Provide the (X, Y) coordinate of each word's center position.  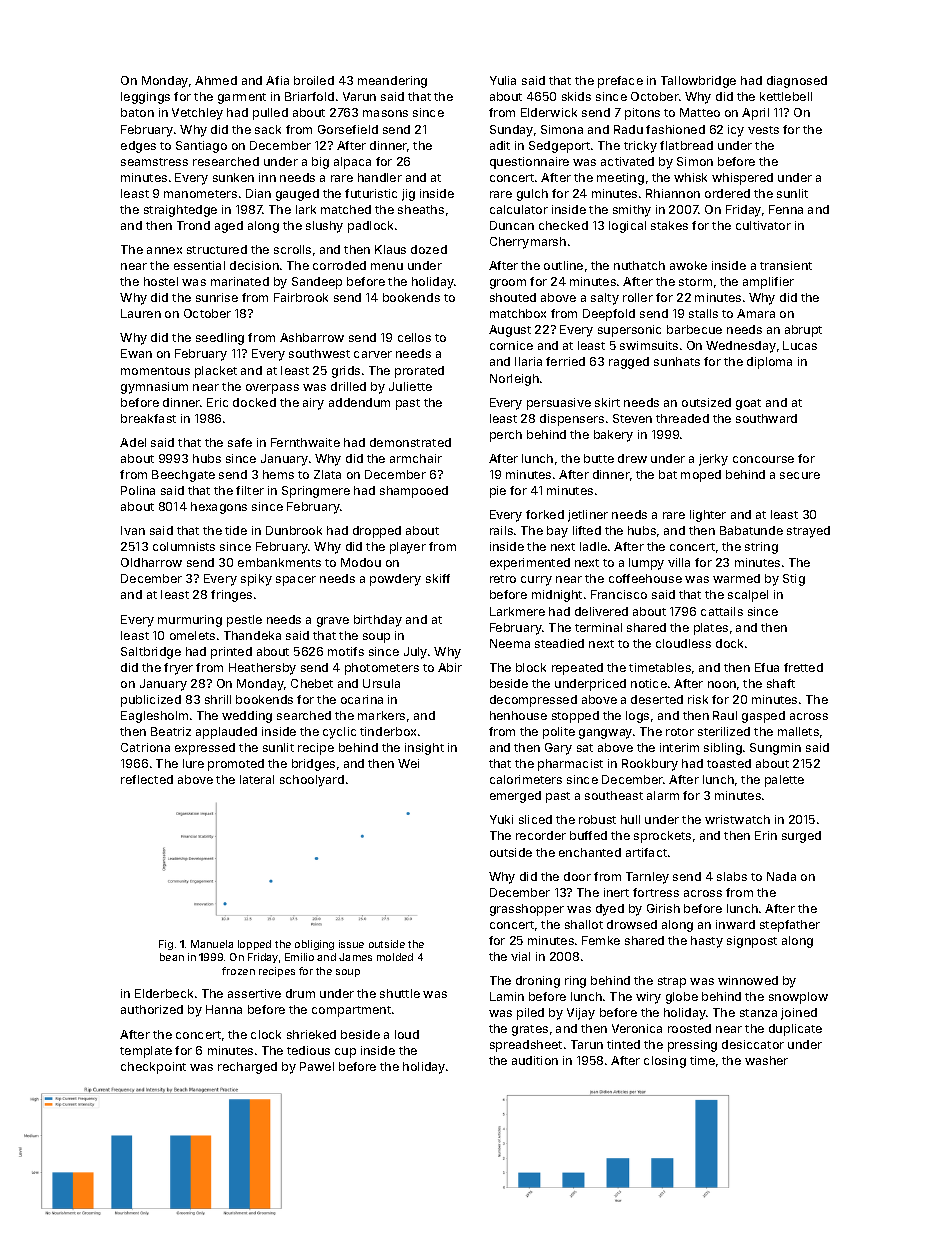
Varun (359, 96)
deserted (657, 699)
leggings (145, 98)
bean (172, 957)
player (408, 548)
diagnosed (797, 82)
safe (240, 442)
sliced (535, 819)
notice (649, 683)
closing (665, 1062)
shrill (218, 699)
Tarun (587, 1044)
